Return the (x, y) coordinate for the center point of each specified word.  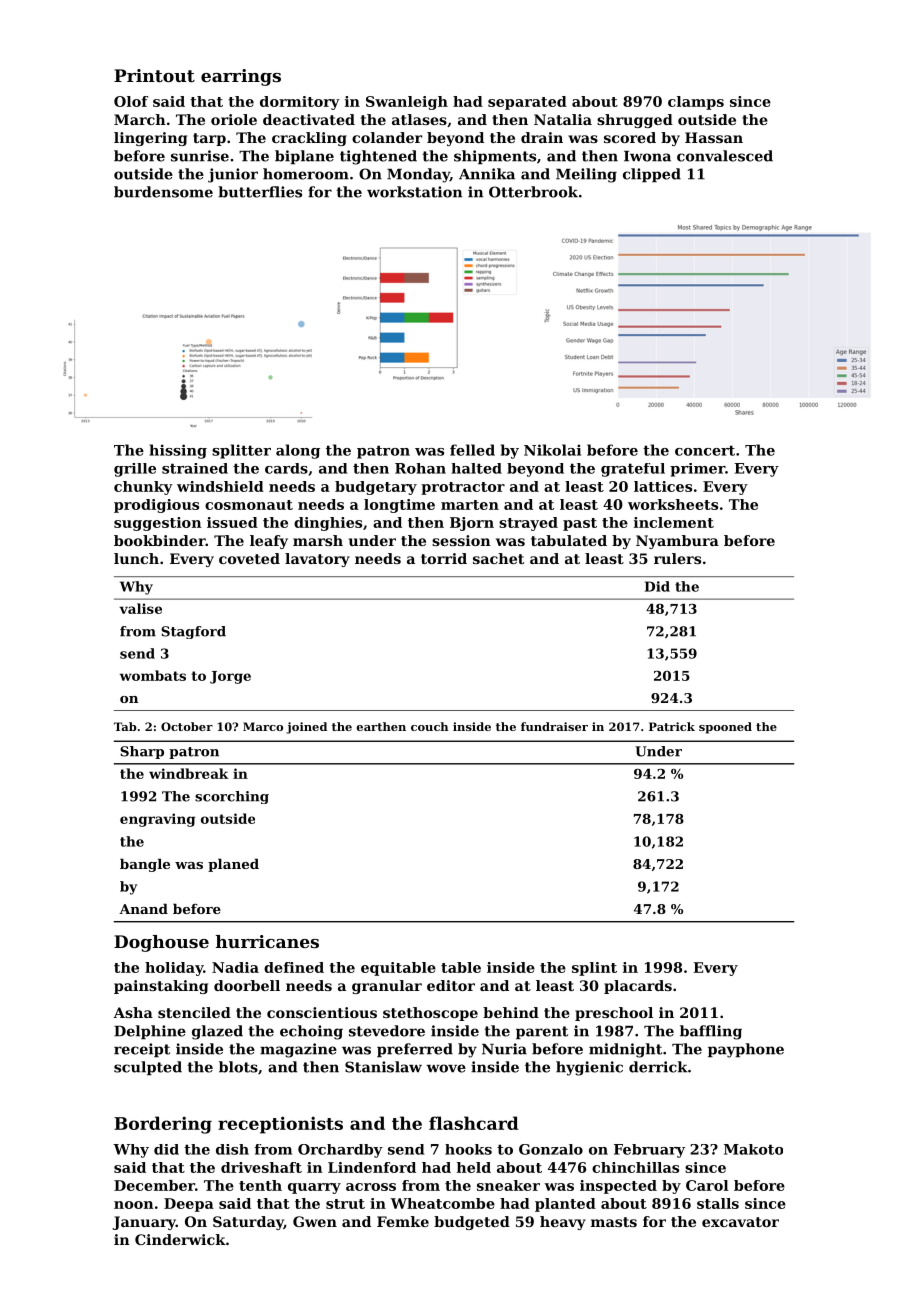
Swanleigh (407, 103)
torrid (444, 558)
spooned (725, 728)
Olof (131, 101)
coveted (249, 558)
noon (134, 1205)
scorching (232, 797)
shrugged (635, 121)
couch (429, 726)
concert (705, 450)
